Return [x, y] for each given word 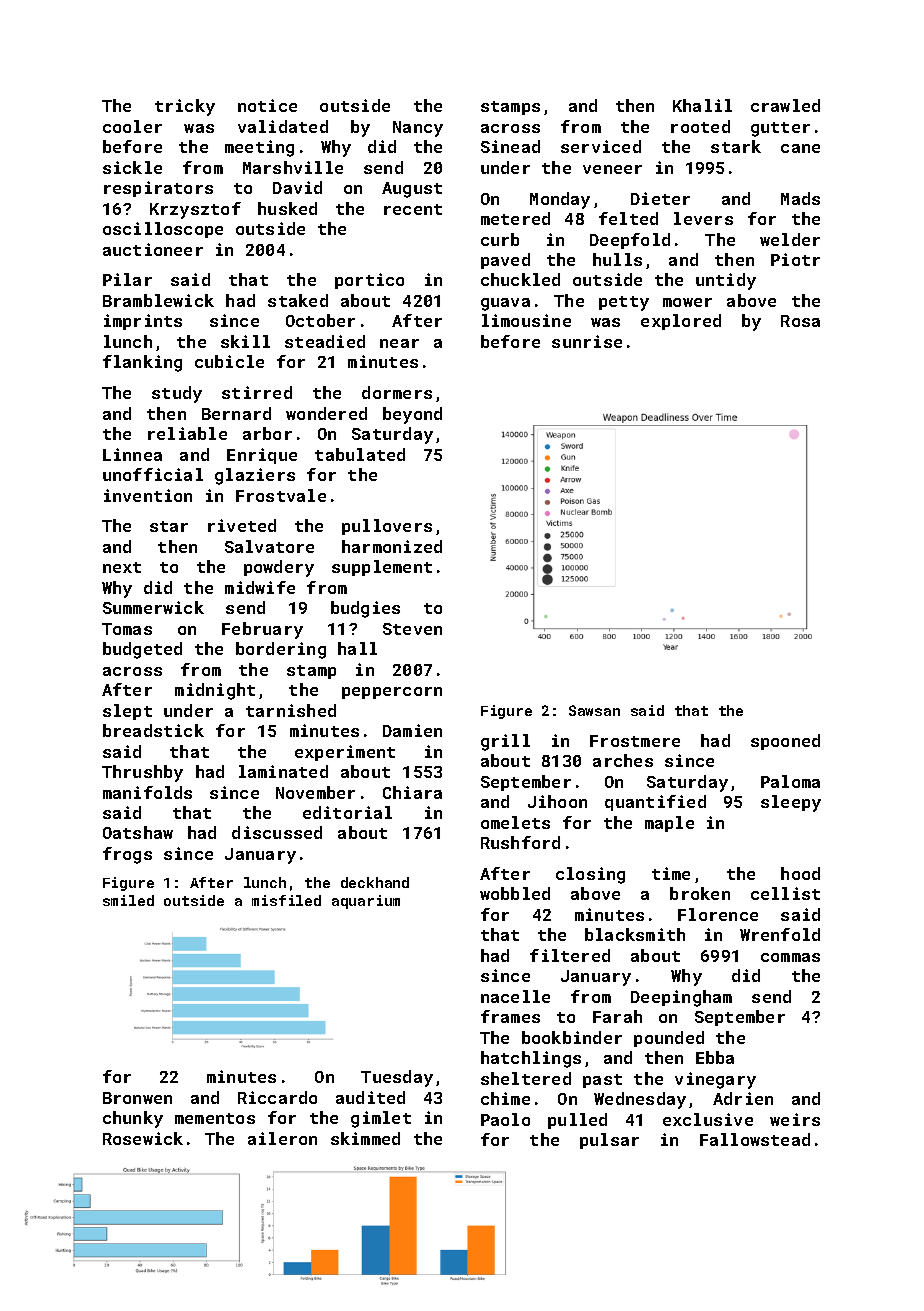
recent [413, 209]
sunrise [587, 341]
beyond [412, 415]
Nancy [418, 129]
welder [790, 239]
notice [267, 105]
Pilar [127, 279]
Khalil [702, 105]
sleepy [791, 803]
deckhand [375, 882]
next [122, 567]
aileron [282, 1138]
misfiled [286, 900]
